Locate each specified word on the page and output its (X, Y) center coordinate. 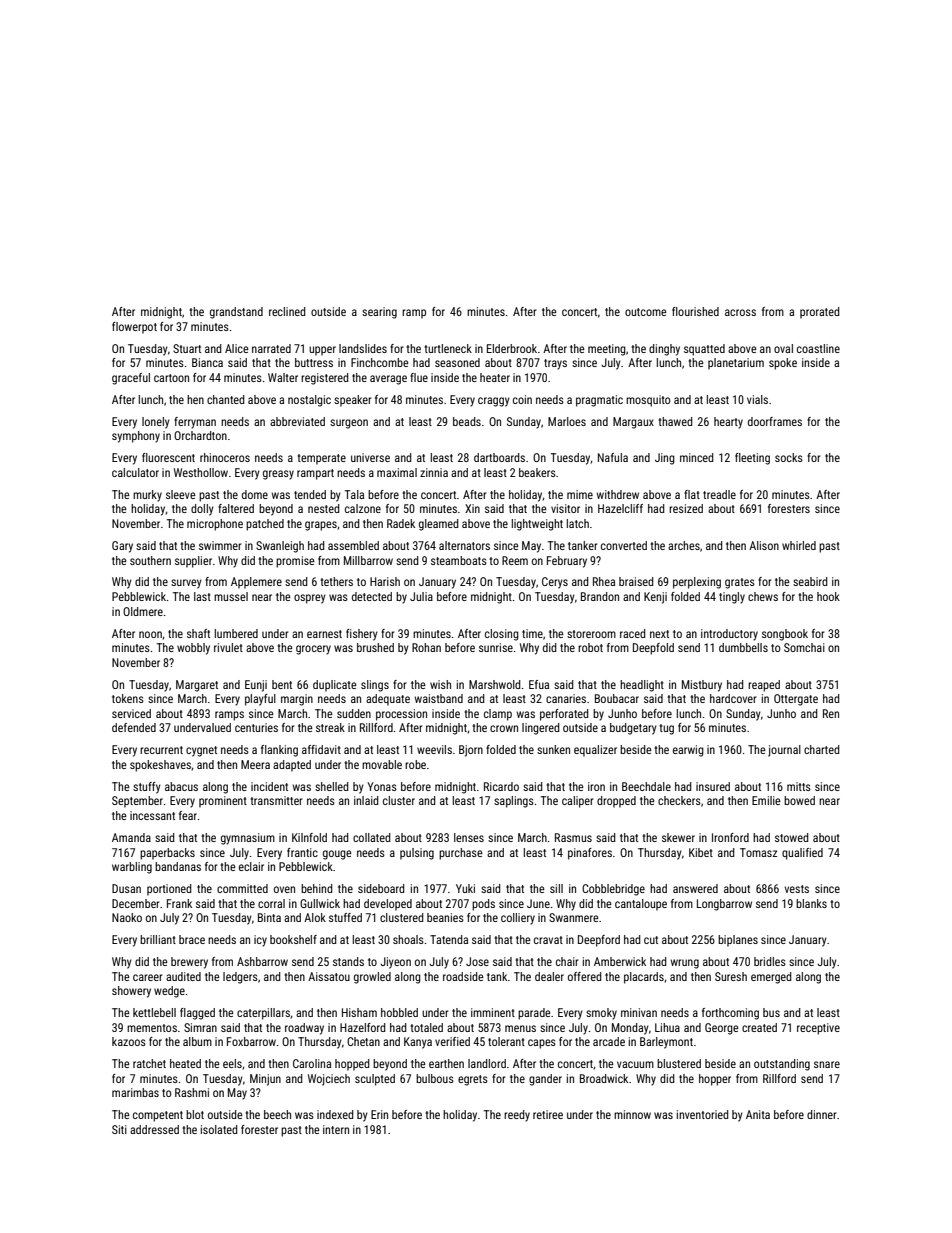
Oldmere (143, 611)
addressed (154, 1129)
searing (379, 313)
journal (784, 751)
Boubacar (617, 698)
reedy (517, 1116)
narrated (271, 348)
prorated (820, 313)
